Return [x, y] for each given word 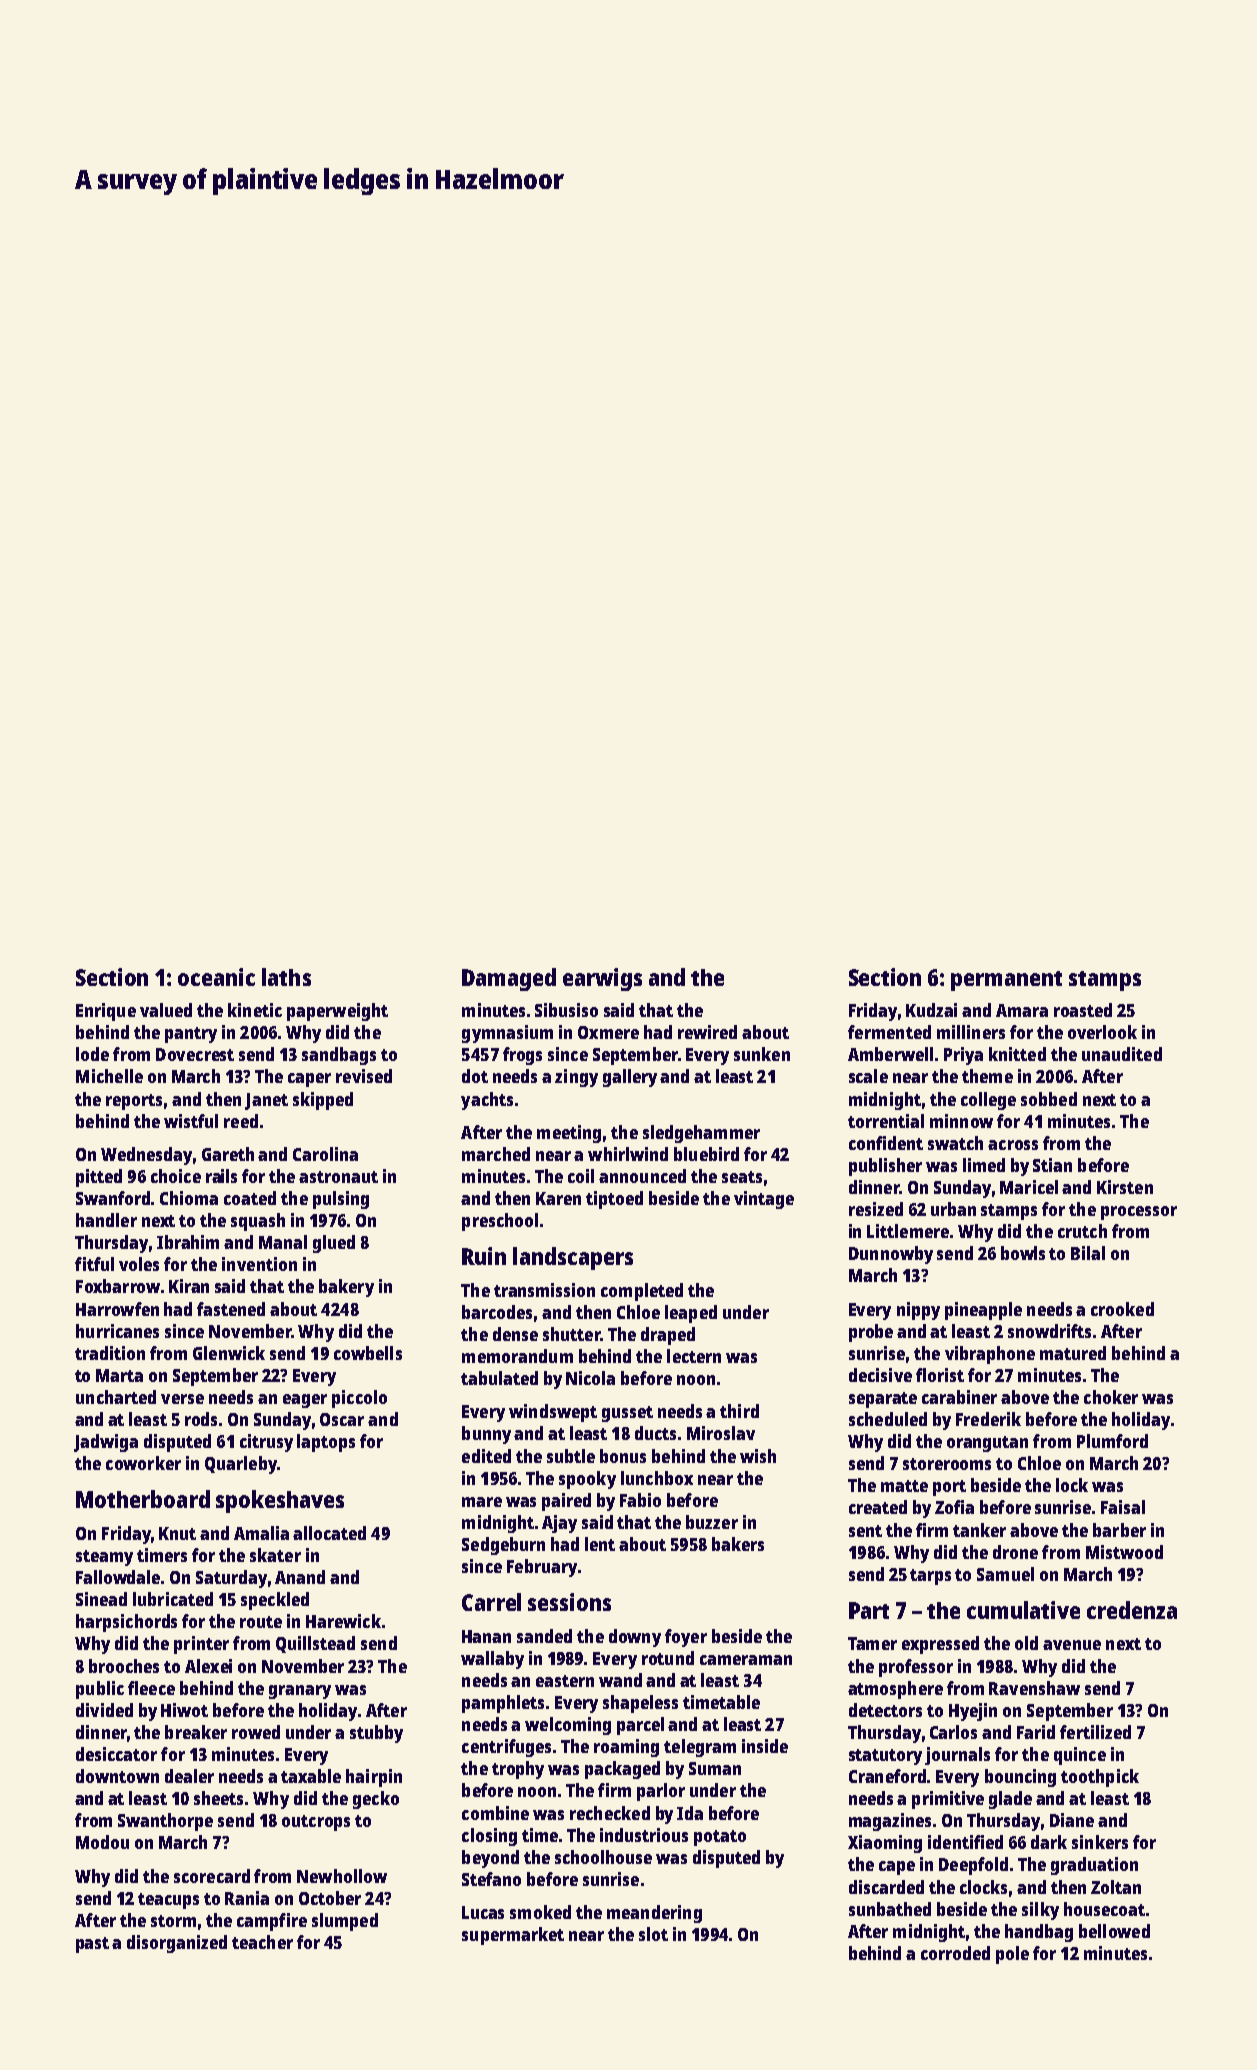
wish [758, 1456]
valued [166, 1010]
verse [182, 1399]
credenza [1132, 1610]
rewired [707, 1032]
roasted [1083, 1010]
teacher [262, 1942]
